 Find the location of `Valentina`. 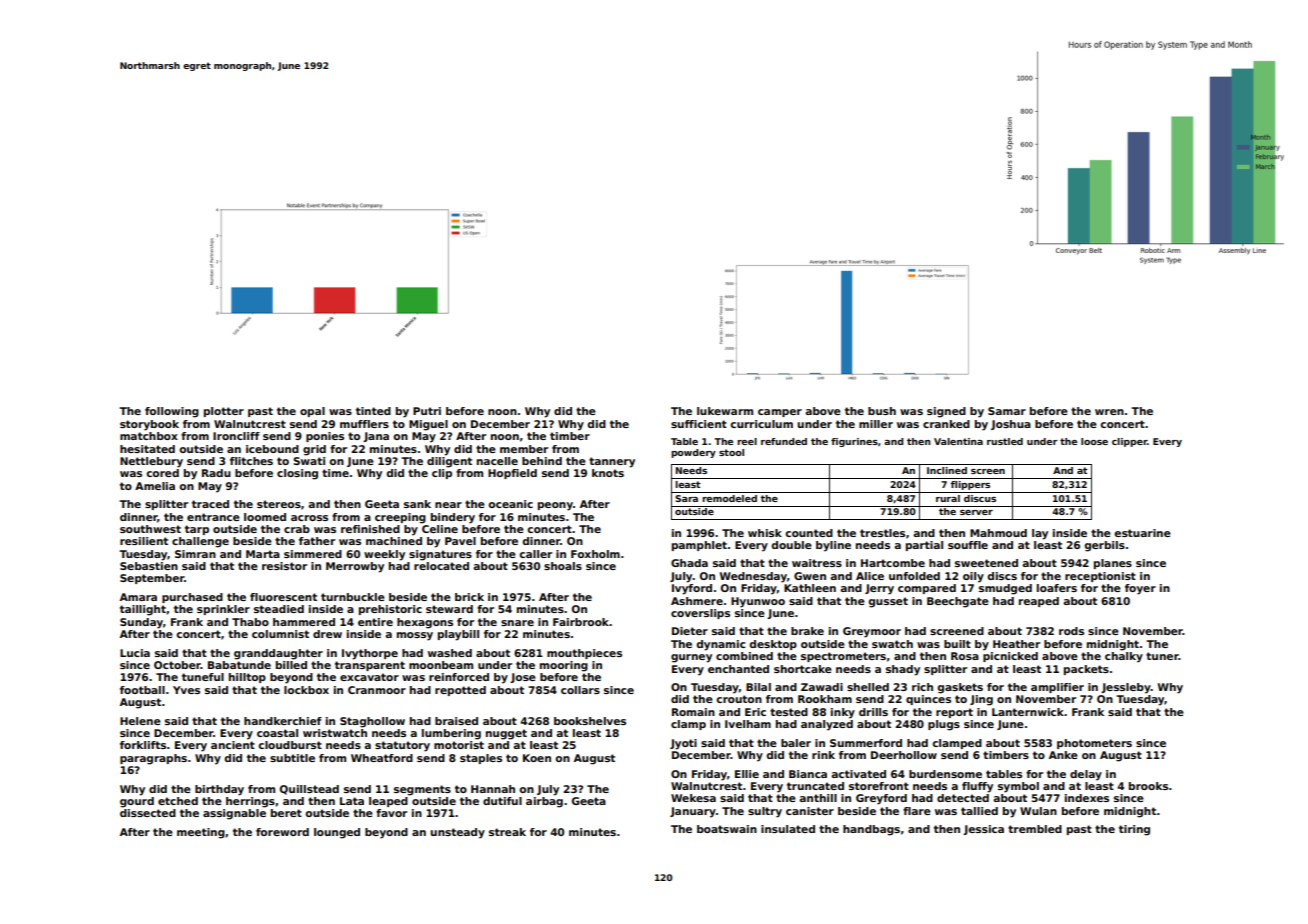

Valentina is located at coordinates (958, 441).
